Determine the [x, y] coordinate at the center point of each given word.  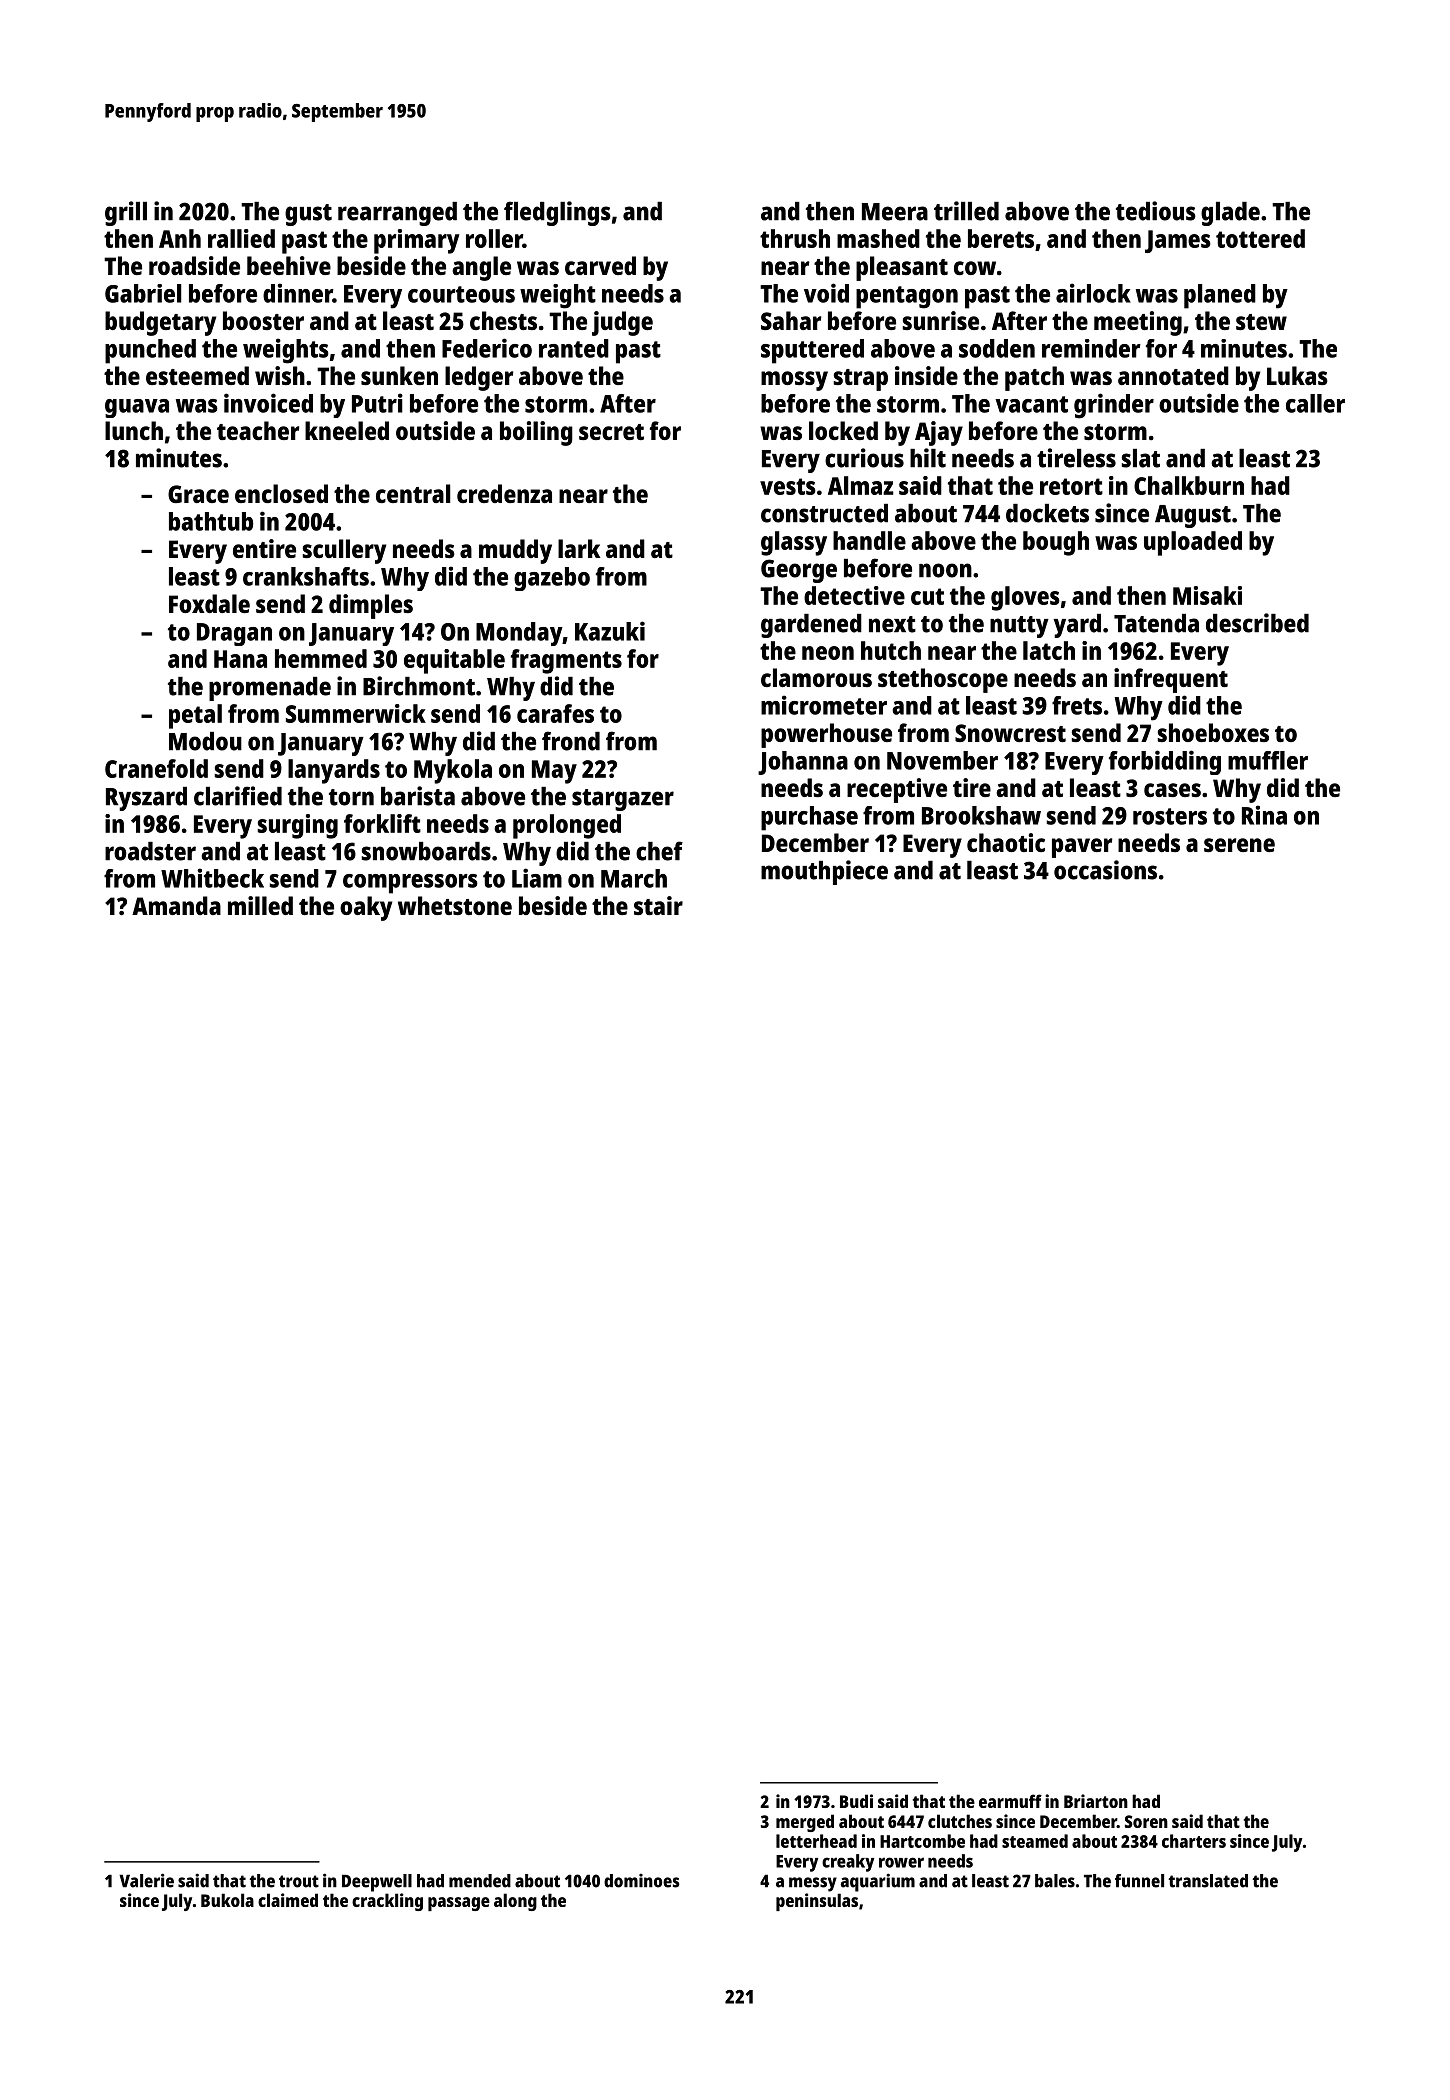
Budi [856, 1801]
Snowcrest [1010, 733]
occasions [1105, 870]
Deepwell [377, 1883]
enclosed [281, 493]
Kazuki [610, 631]
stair [658, 905]
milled [260, 905]
